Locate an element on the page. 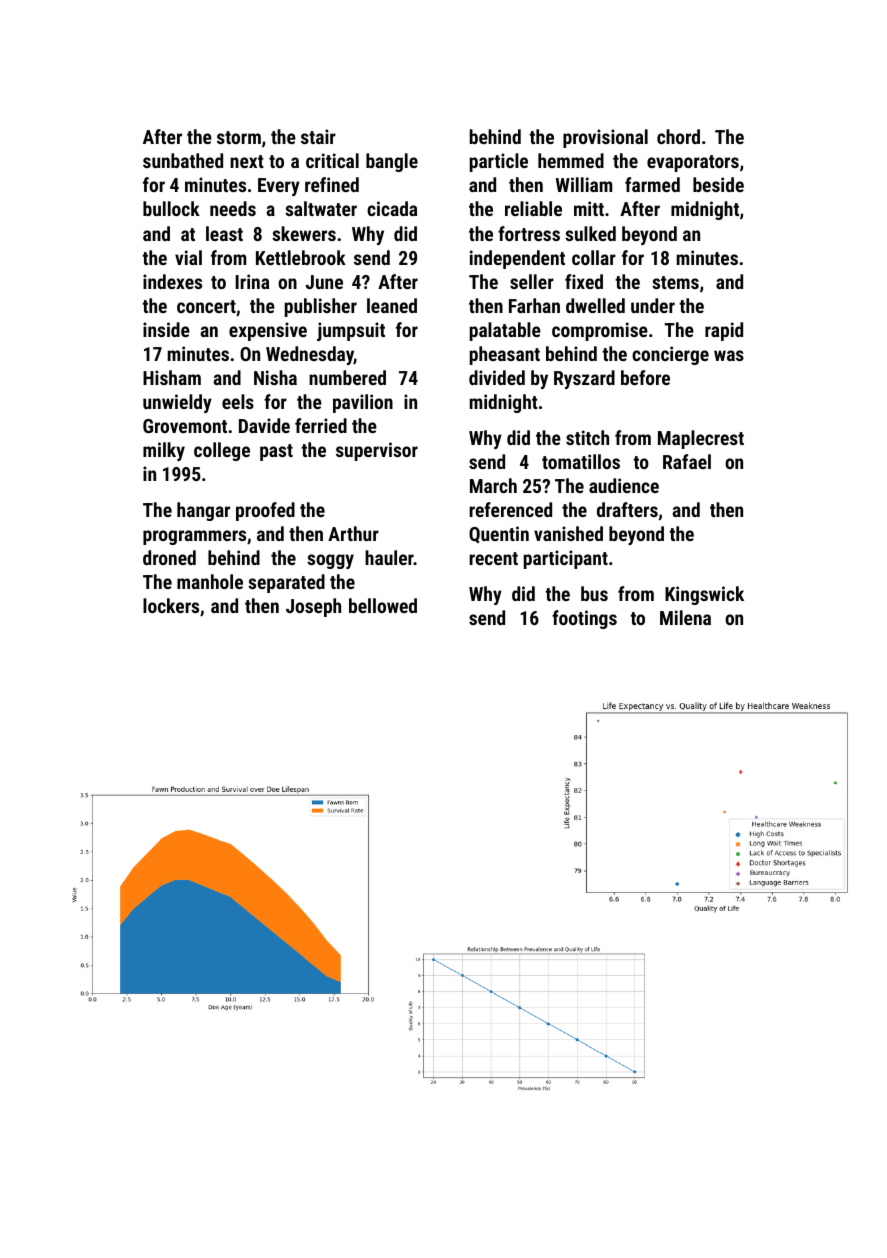 The height and width of the page is (1258, 887). participant is located at coordinates (566, 559).
